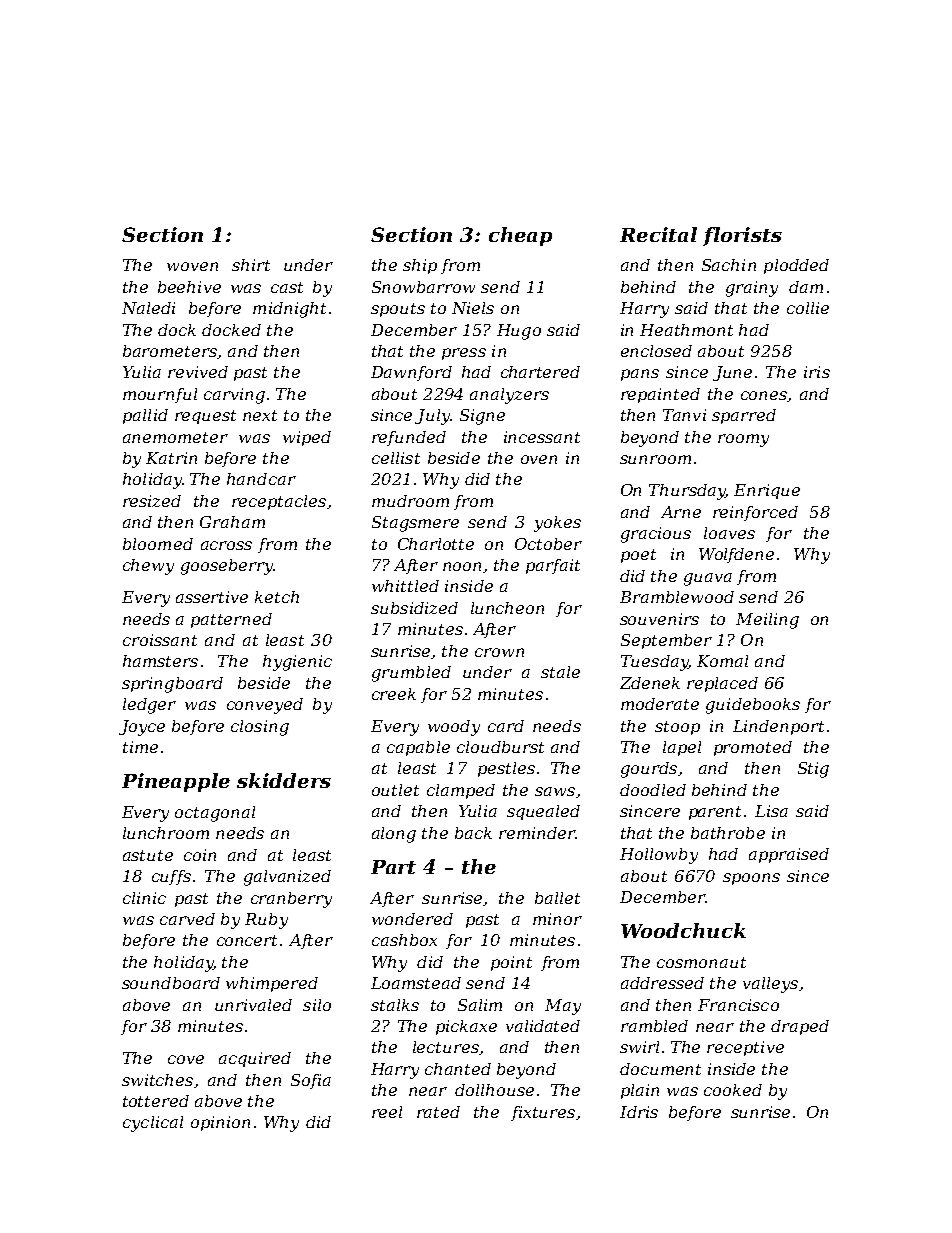 The image size is (952, 1233). I want to click on fixtures, so click(543, 1113).
